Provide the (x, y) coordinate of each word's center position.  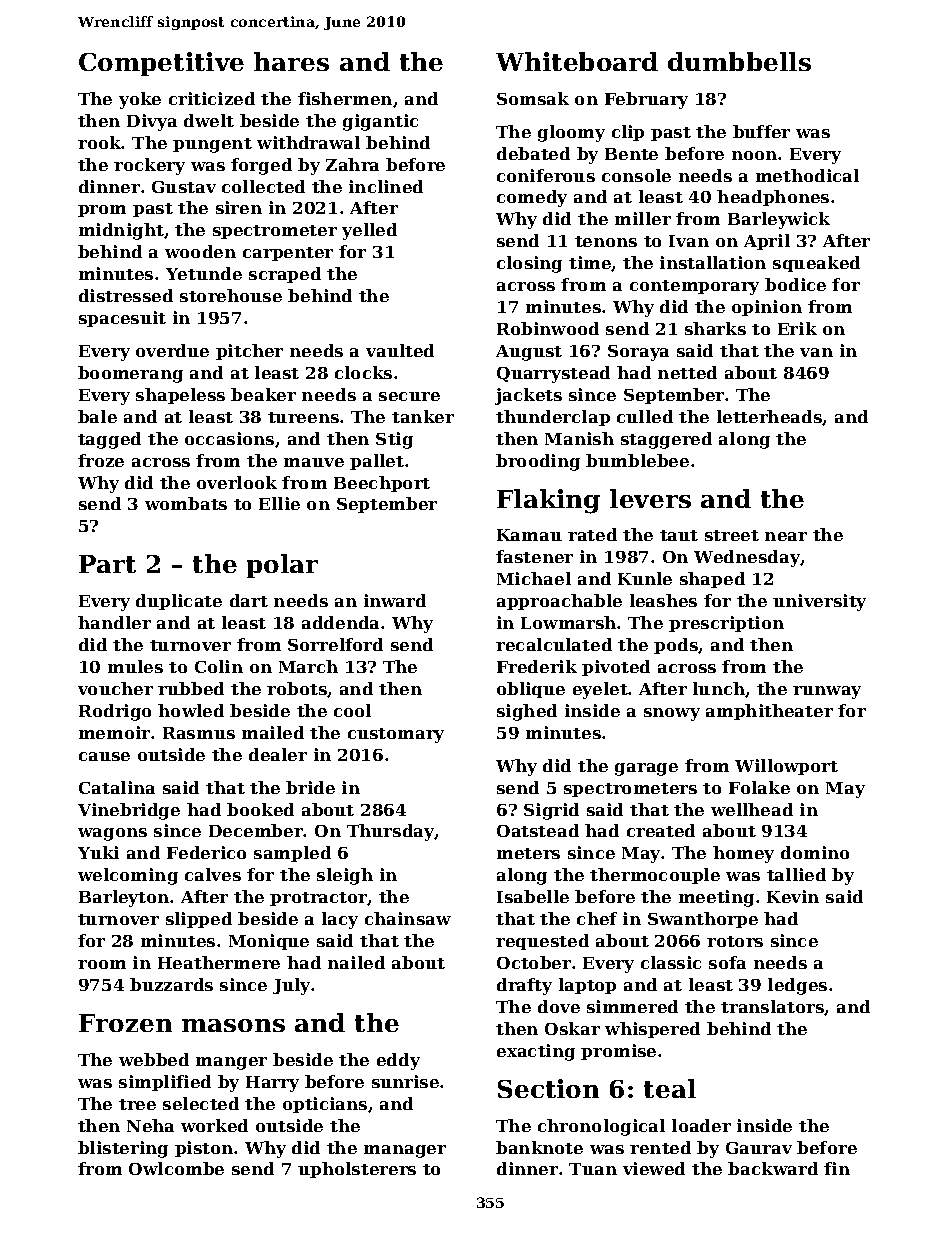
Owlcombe (176, 1168)
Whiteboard (577, 61)
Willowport (786, 767)
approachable (559, 602)
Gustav (184, 187)
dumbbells (739, 61)
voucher (115, 688)
